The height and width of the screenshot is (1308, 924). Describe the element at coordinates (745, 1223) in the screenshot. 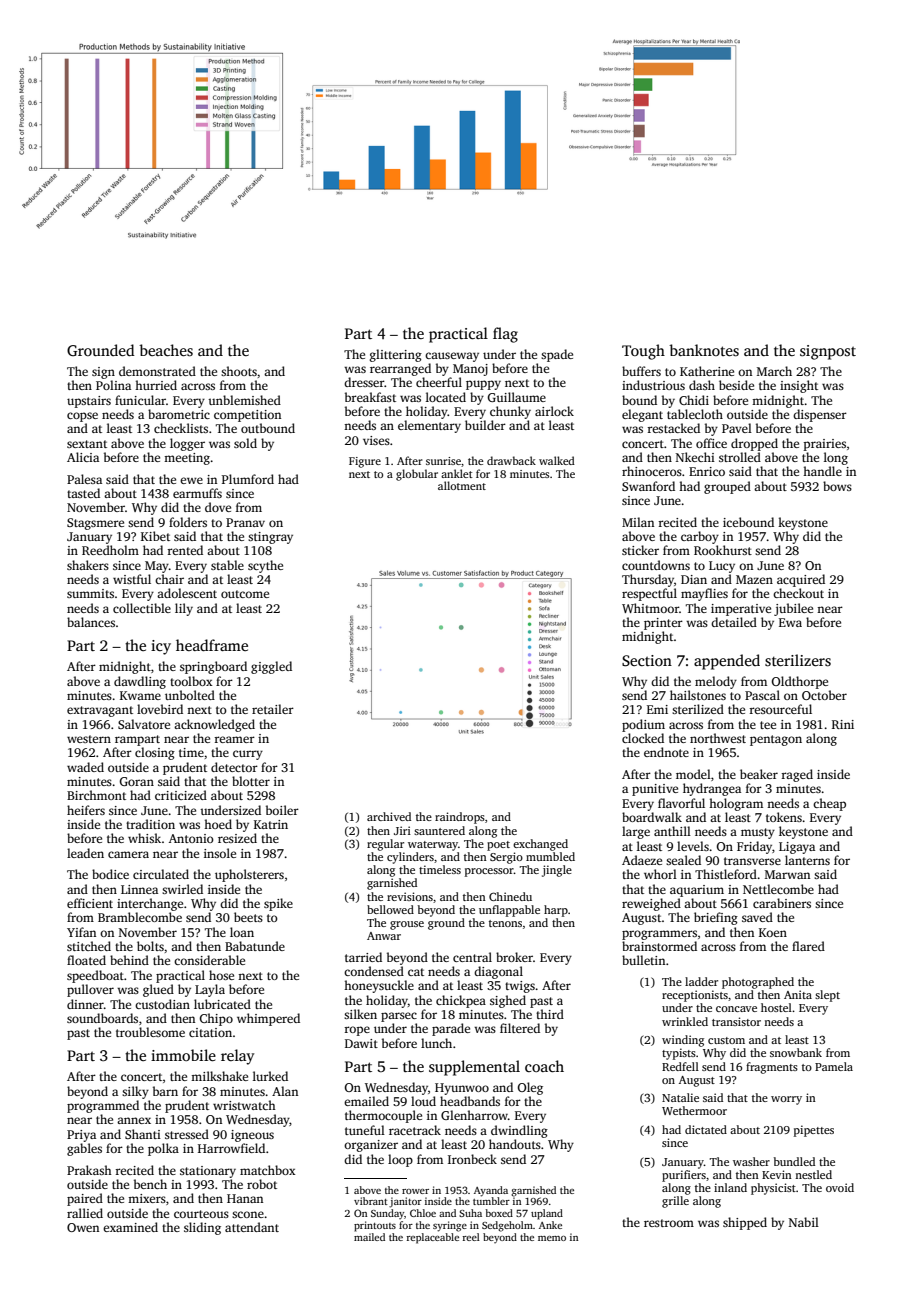

I see `shipped` at that location.
